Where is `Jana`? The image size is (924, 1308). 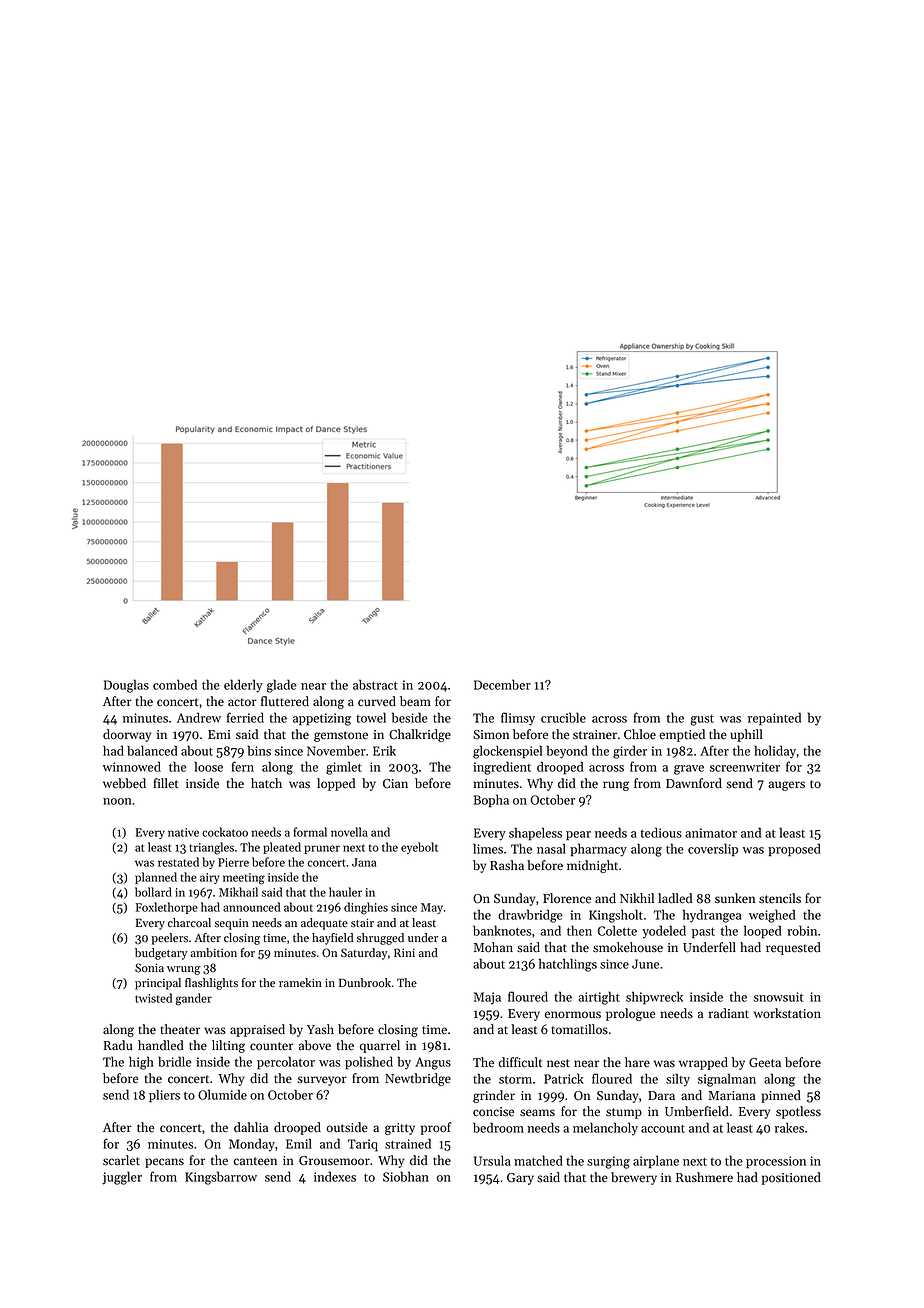 Jana is located at coordinates (364, 862).
